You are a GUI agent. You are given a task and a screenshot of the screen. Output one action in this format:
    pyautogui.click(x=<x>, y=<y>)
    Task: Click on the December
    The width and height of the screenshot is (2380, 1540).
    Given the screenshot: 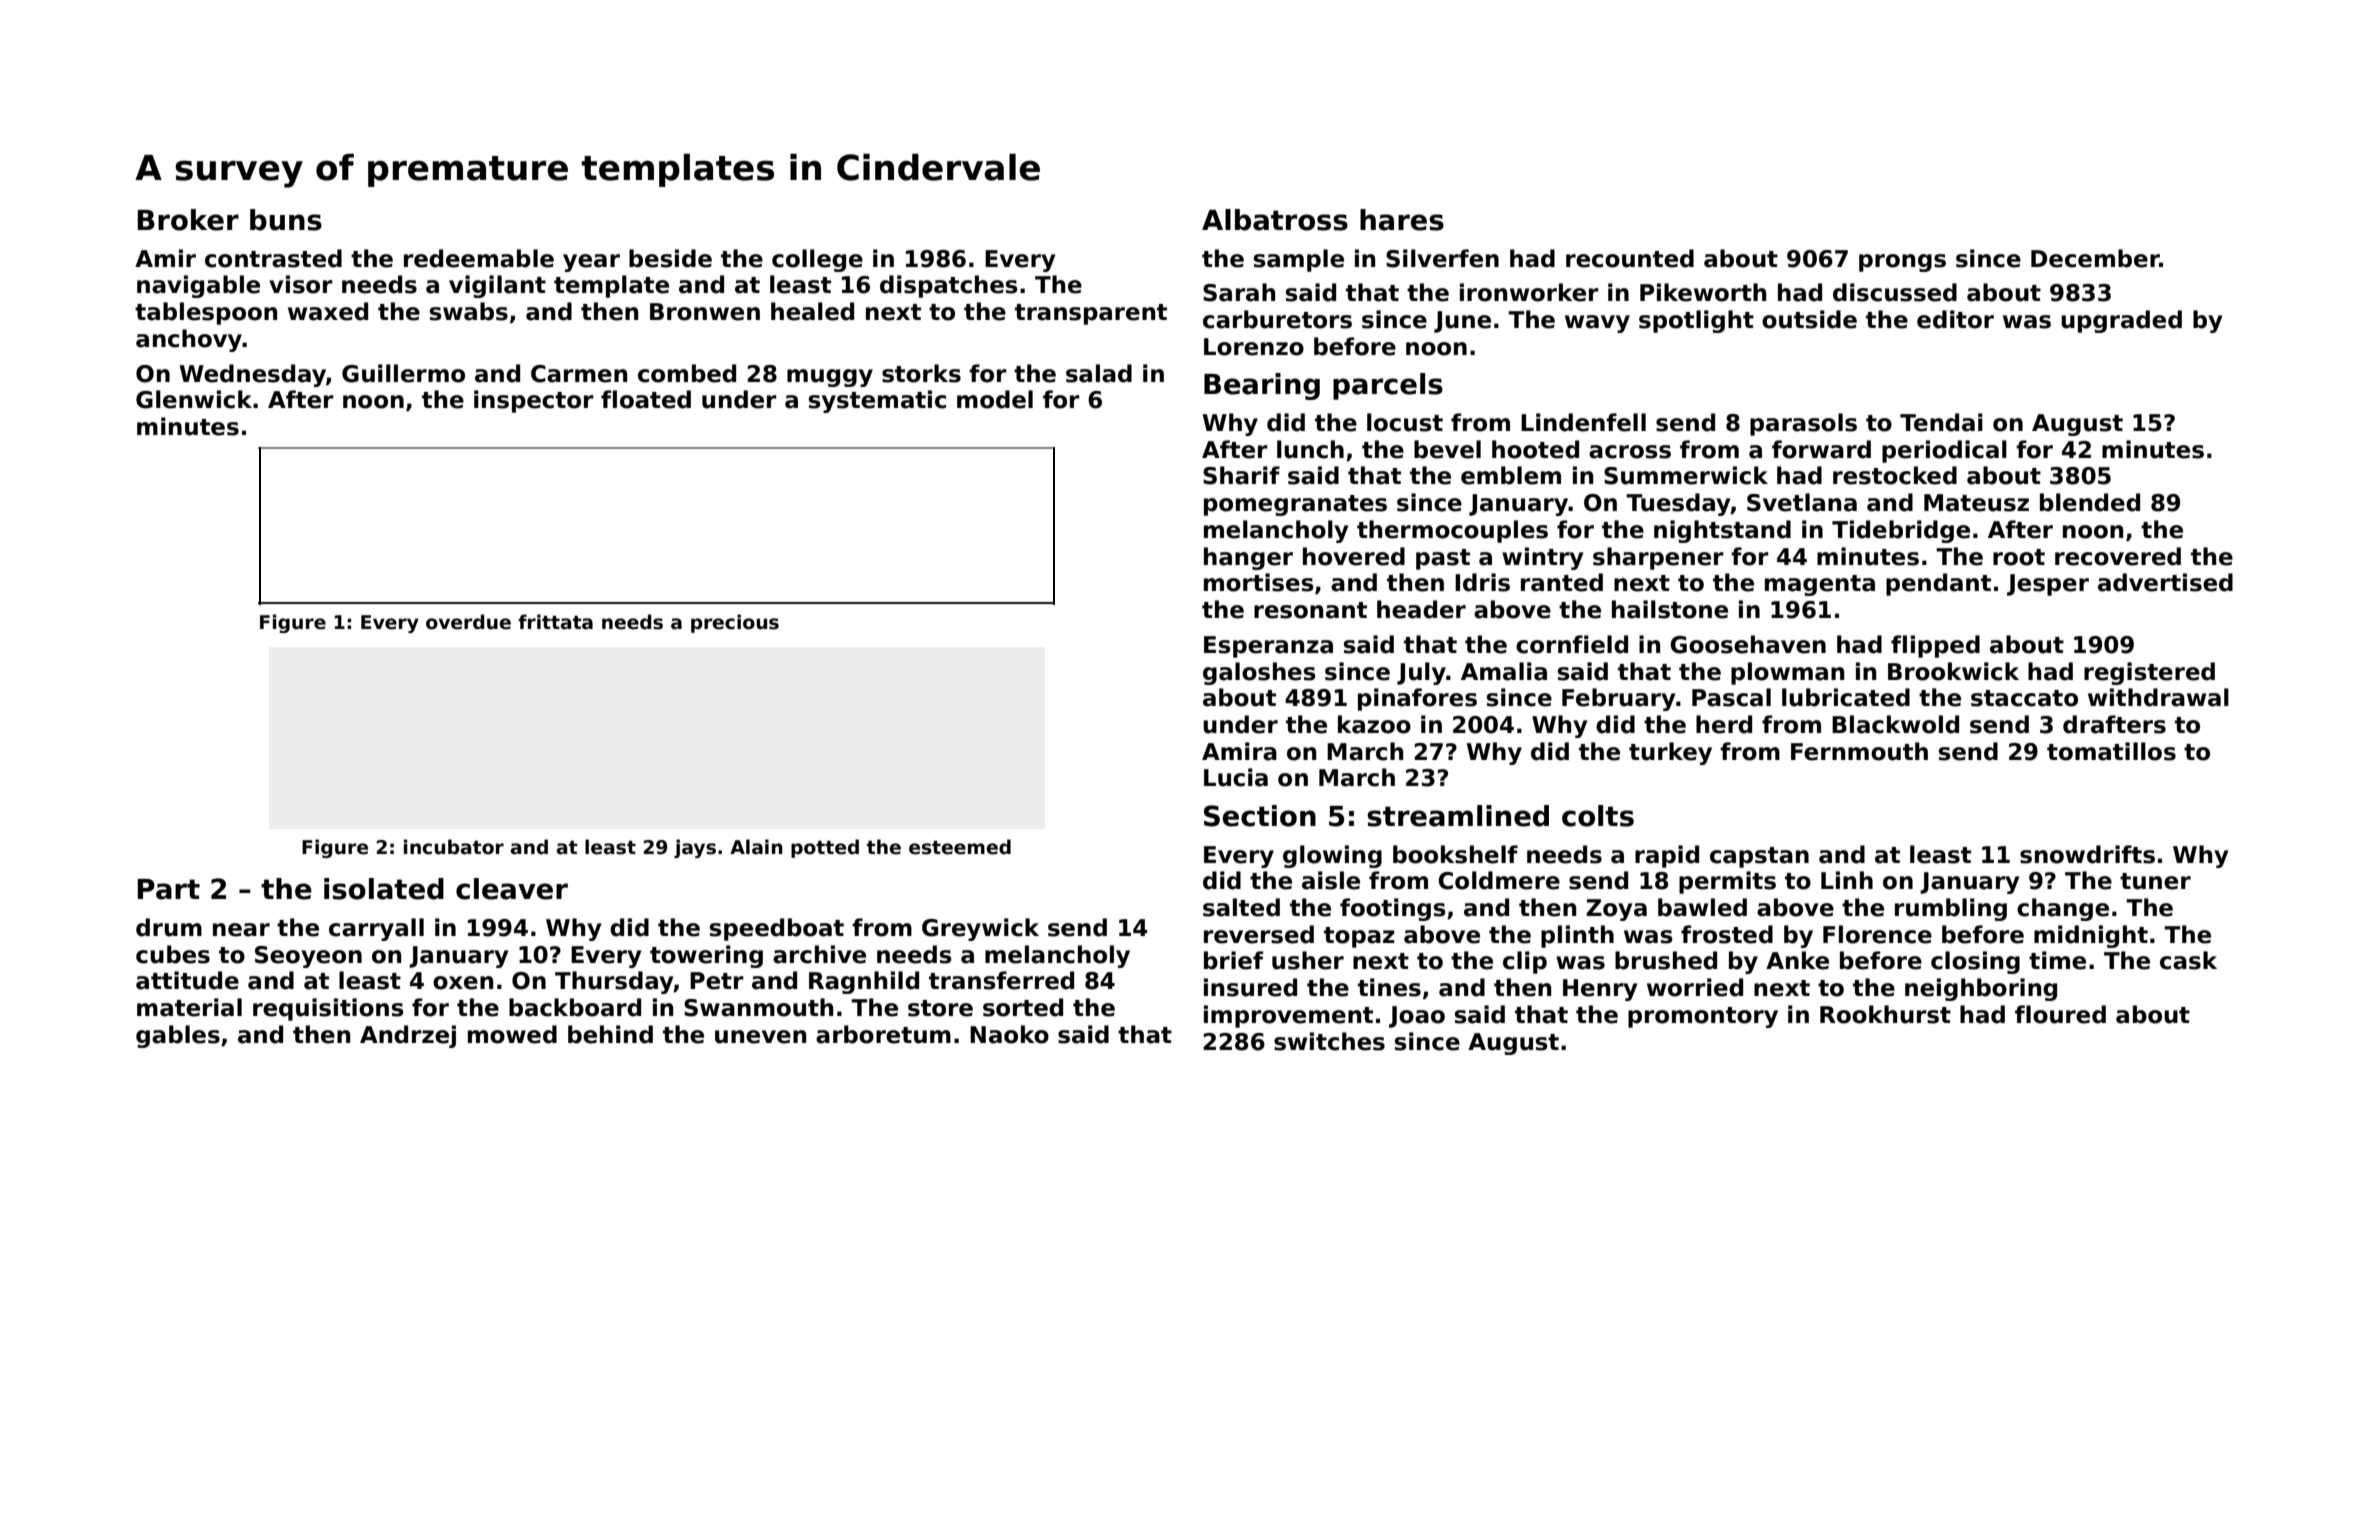 What is the action you would take?
    pyautogui.click(x=2095, y=258)
